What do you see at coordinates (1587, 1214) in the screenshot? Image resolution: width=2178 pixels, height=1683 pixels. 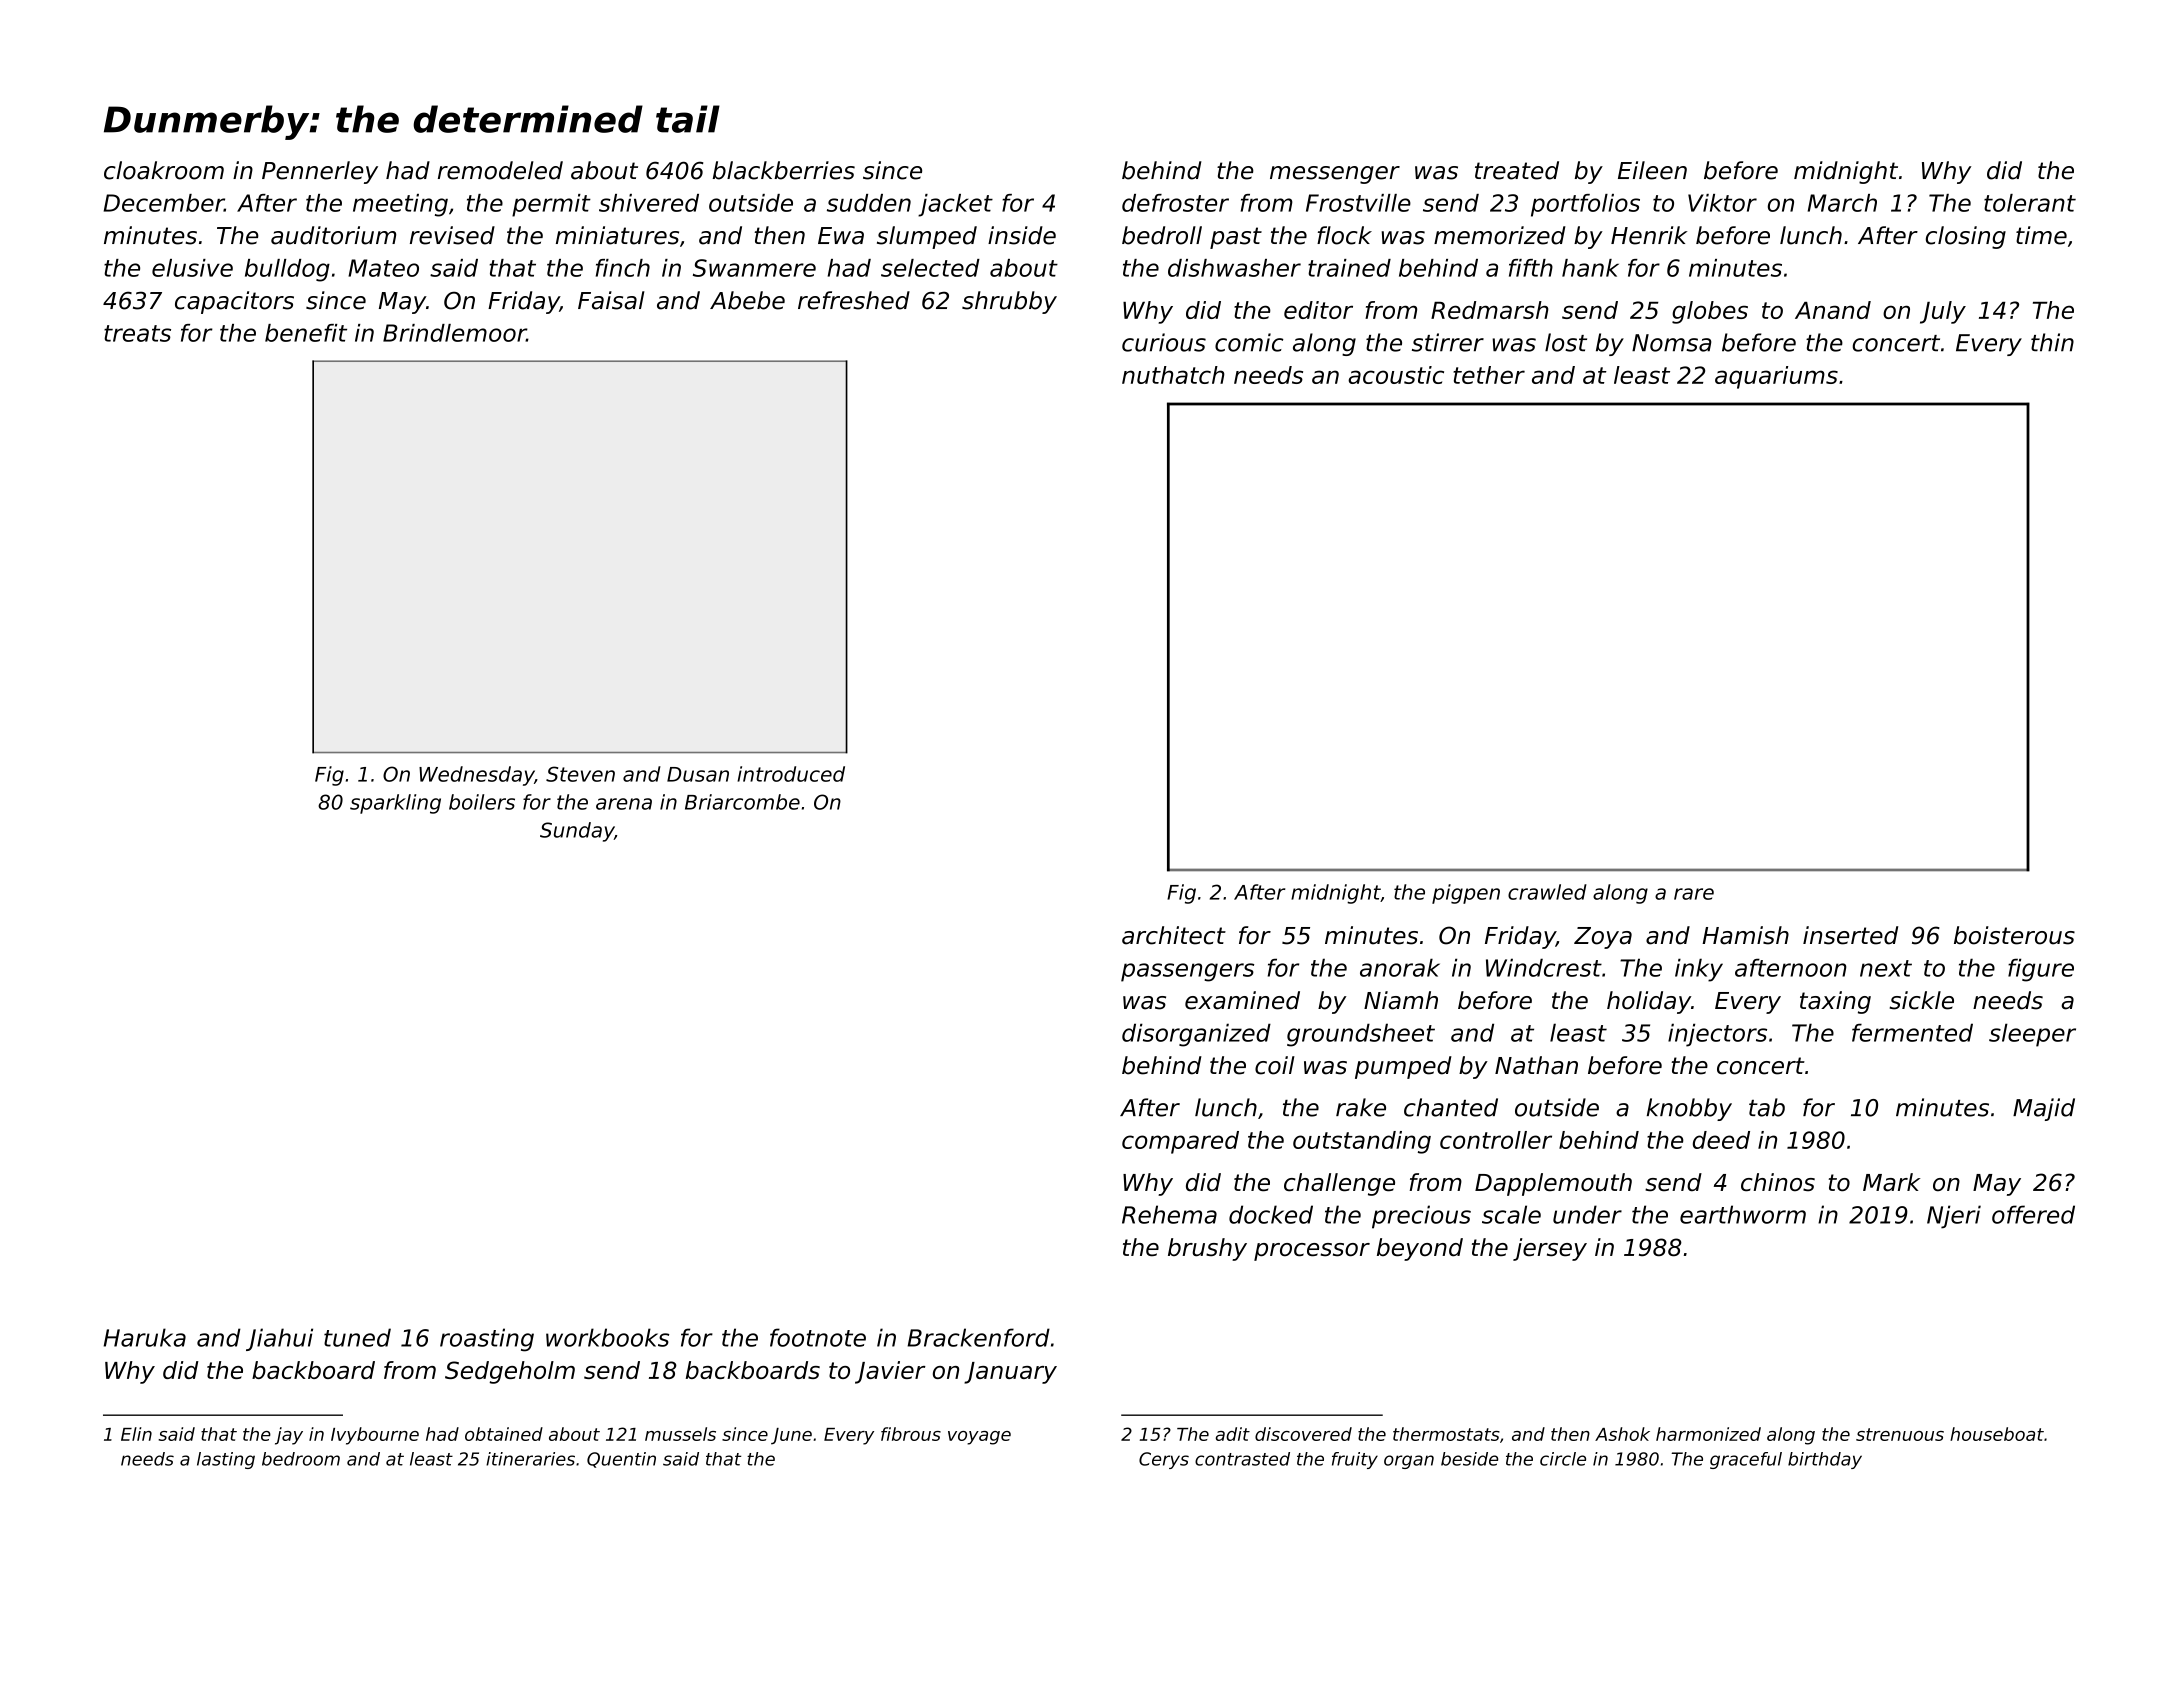 I see `under` at bounding box center [1587, 1214].
